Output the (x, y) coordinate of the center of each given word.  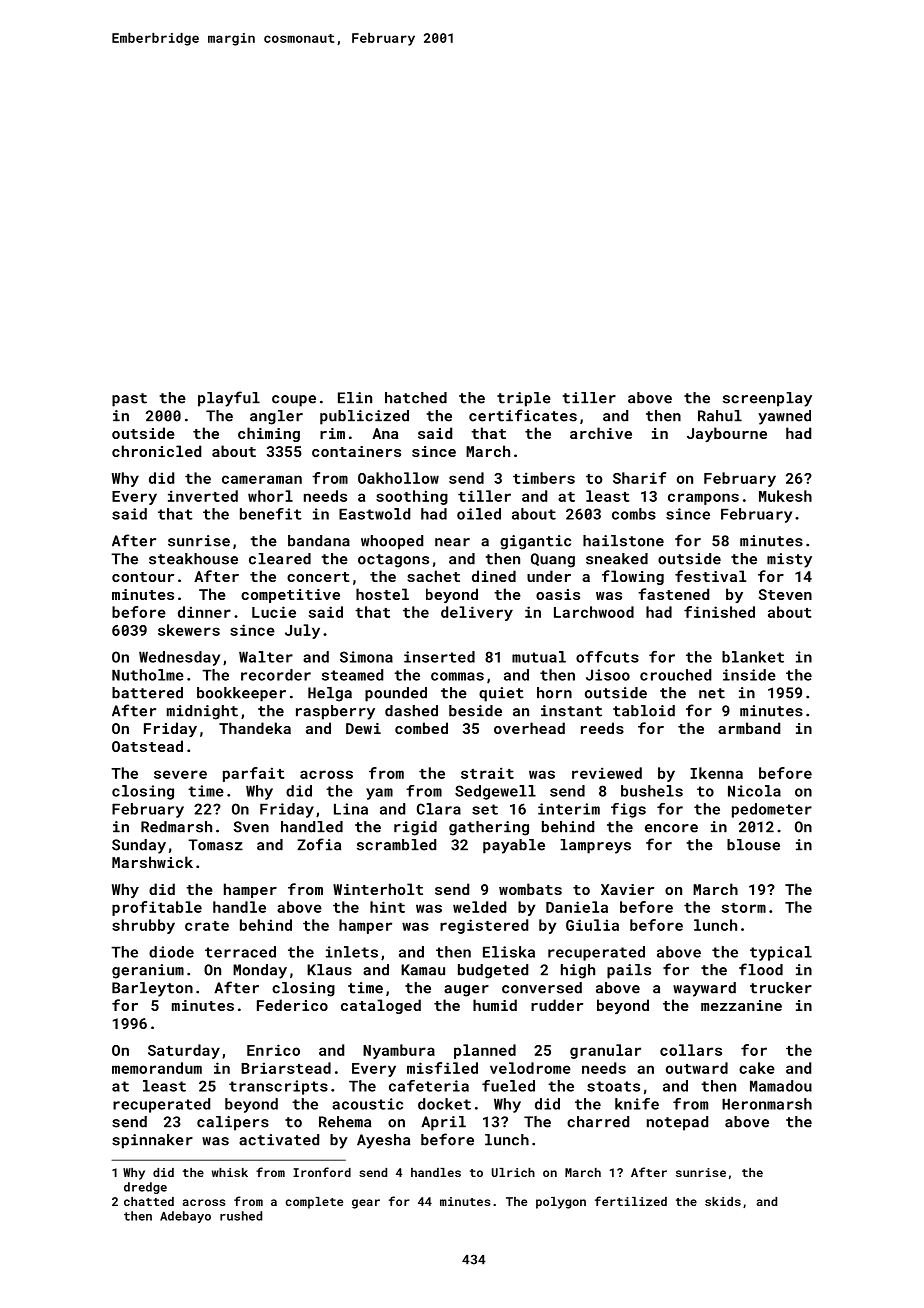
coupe (294, 401)
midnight (202, 712)
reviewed (607, 773)
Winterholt (378, 889)
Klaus (329, 970)
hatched (416, 398)
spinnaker (152, 1141)
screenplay (767, 399)
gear (366, 1204)
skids (723, 1201)
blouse (753, 845)
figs (628, 810)
